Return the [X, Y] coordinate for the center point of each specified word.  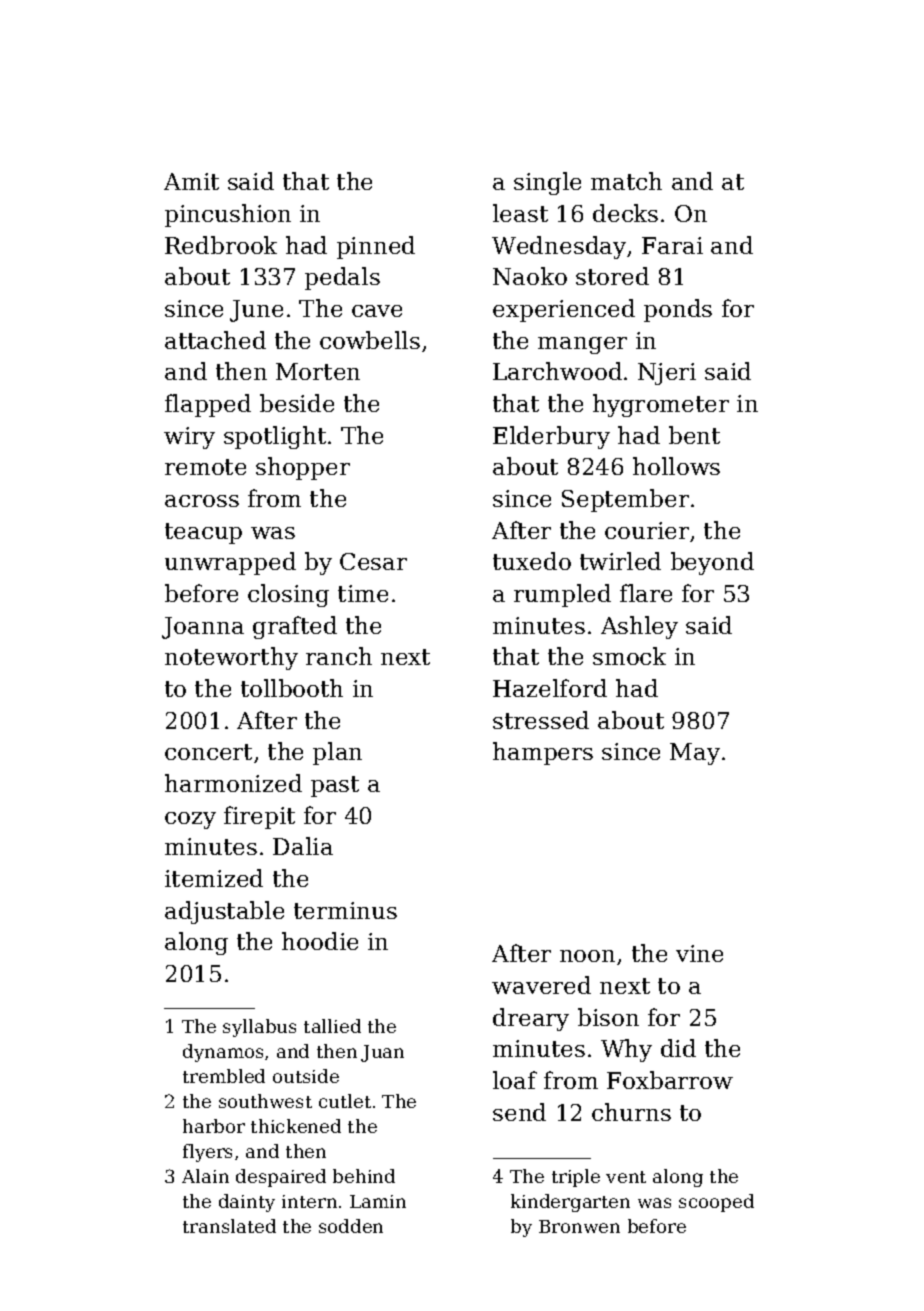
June [256, 311]
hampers [543, 753]
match [626, 181]
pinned [376, 247]
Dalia [303, 846]
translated [229, 1226]
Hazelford [550, 688]
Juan [382, 1053]
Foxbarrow [670, 1080]
